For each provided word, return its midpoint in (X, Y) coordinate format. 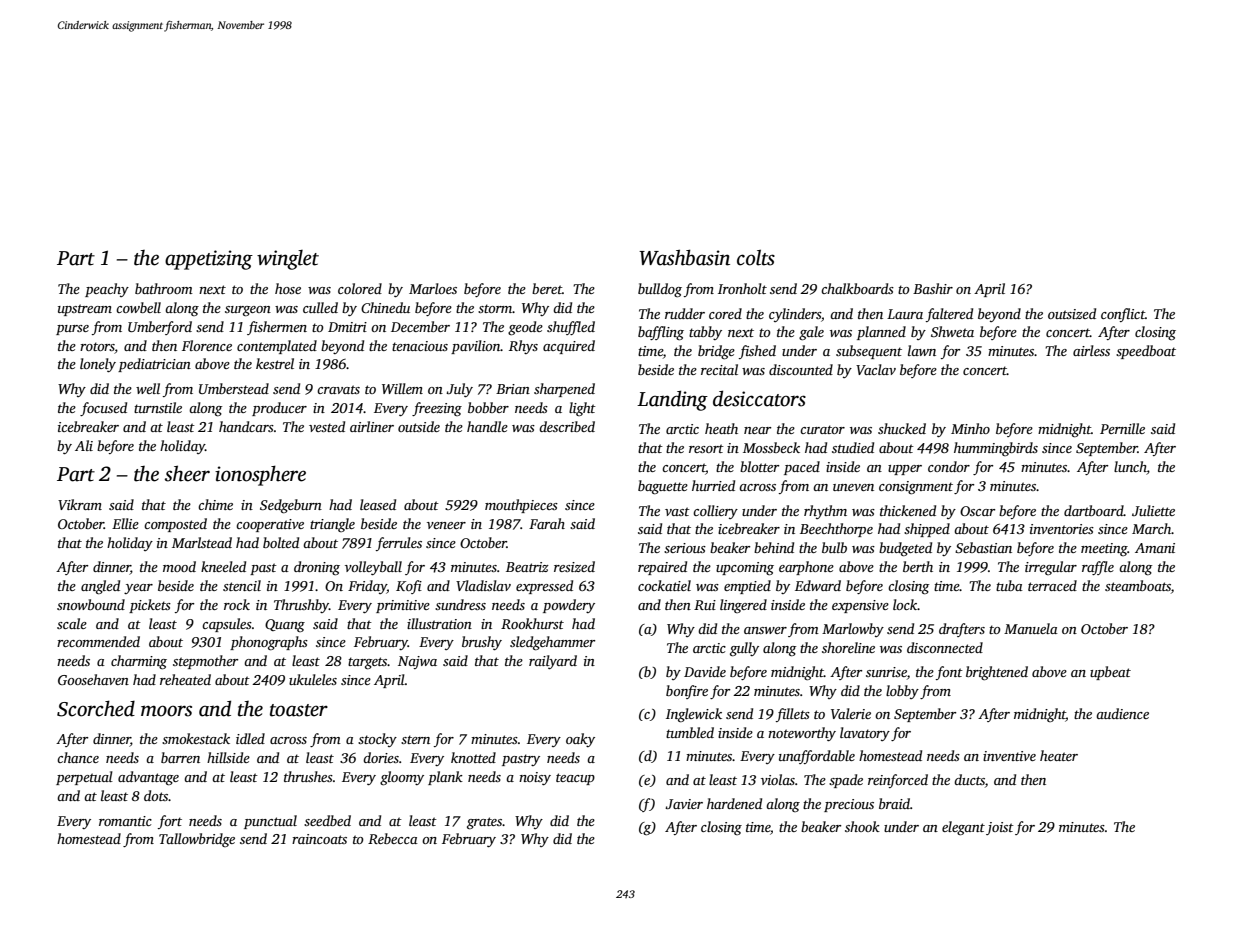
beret (547, 288)
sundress (460, 604)
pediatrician (154, 365)
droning (317, 568)
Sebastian (983, 547)
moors (166, 711)
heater (1059, 755)
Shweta (952, 331)
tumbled (690, 732)
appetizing (209, 260)
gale (811, 333)
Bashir (933, 288)
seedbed (327, 820)
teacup (575, 779)
